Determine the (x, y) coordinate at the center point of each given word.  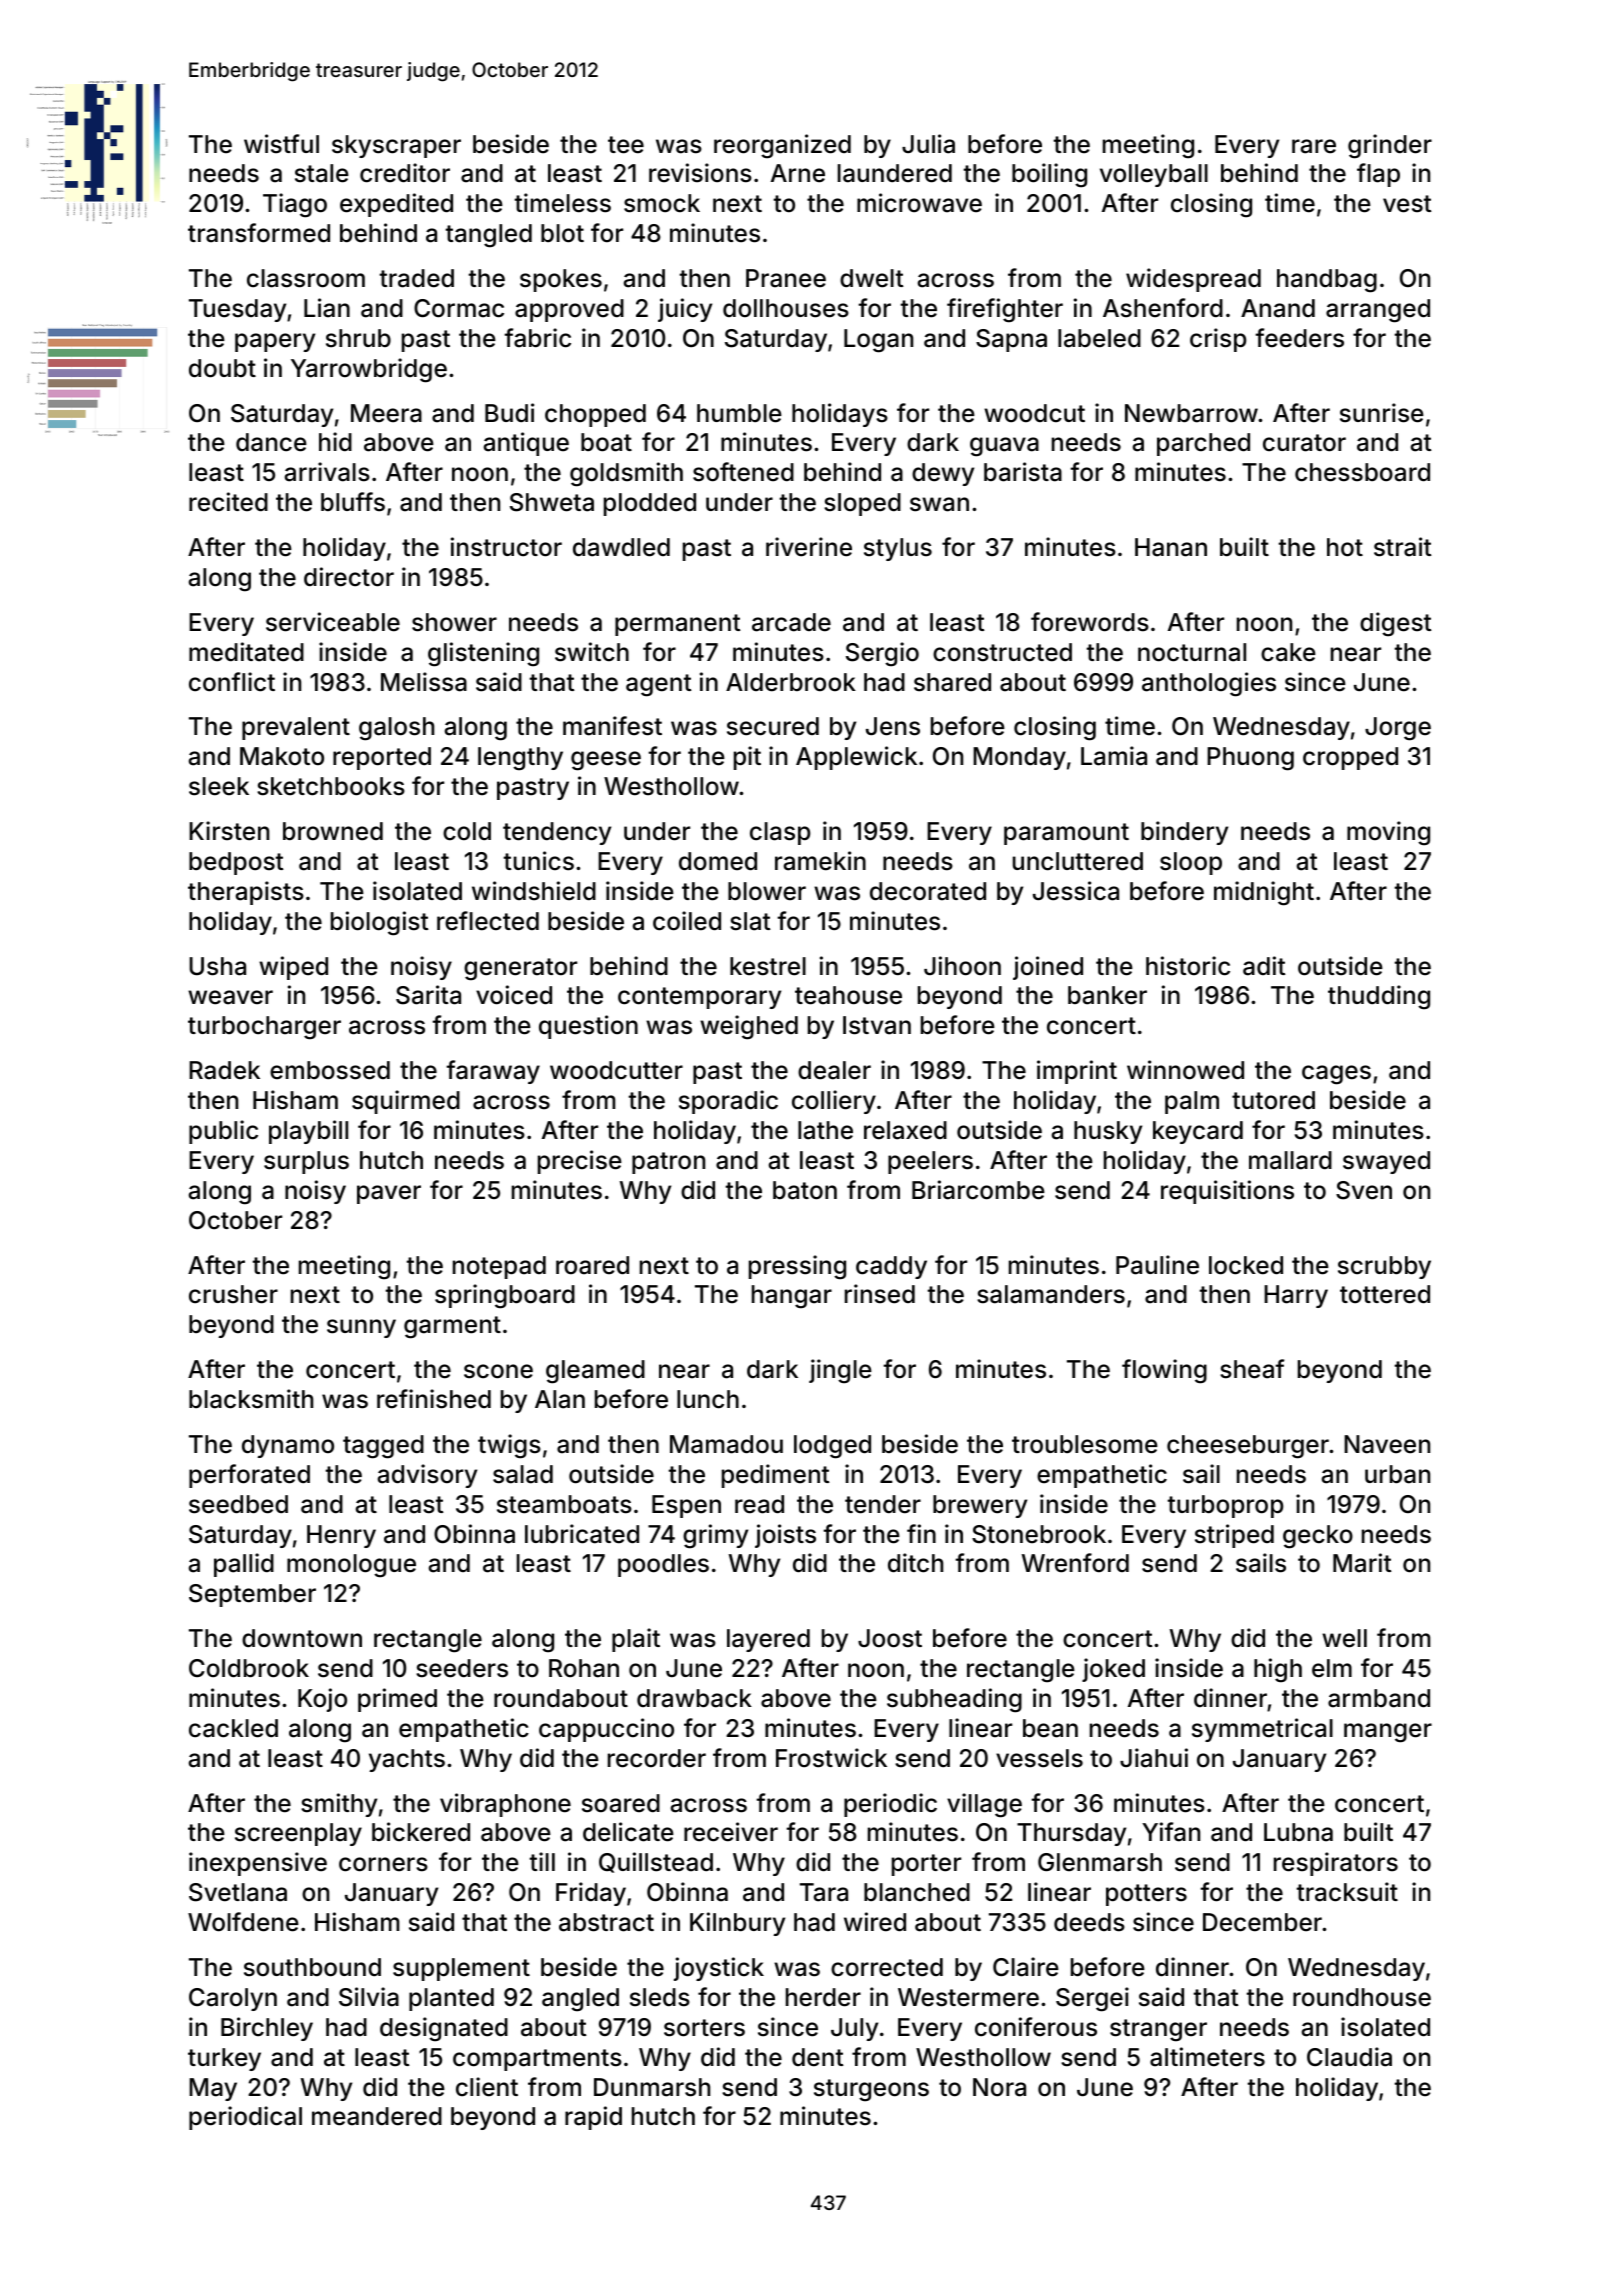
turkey (224, 2059)
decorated (928, 891)
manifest (612, 726)
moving (1388, 833)
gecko (1318, 1537)
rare (1314, 146)
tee (626, 145)
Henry (341, 1536)
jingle (840, 1371)
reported (382, 758)
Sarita (428, 995)
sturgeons (871, 2090)
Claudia (1349, 2057)
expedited (396, 205)
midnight (1264, 893)
